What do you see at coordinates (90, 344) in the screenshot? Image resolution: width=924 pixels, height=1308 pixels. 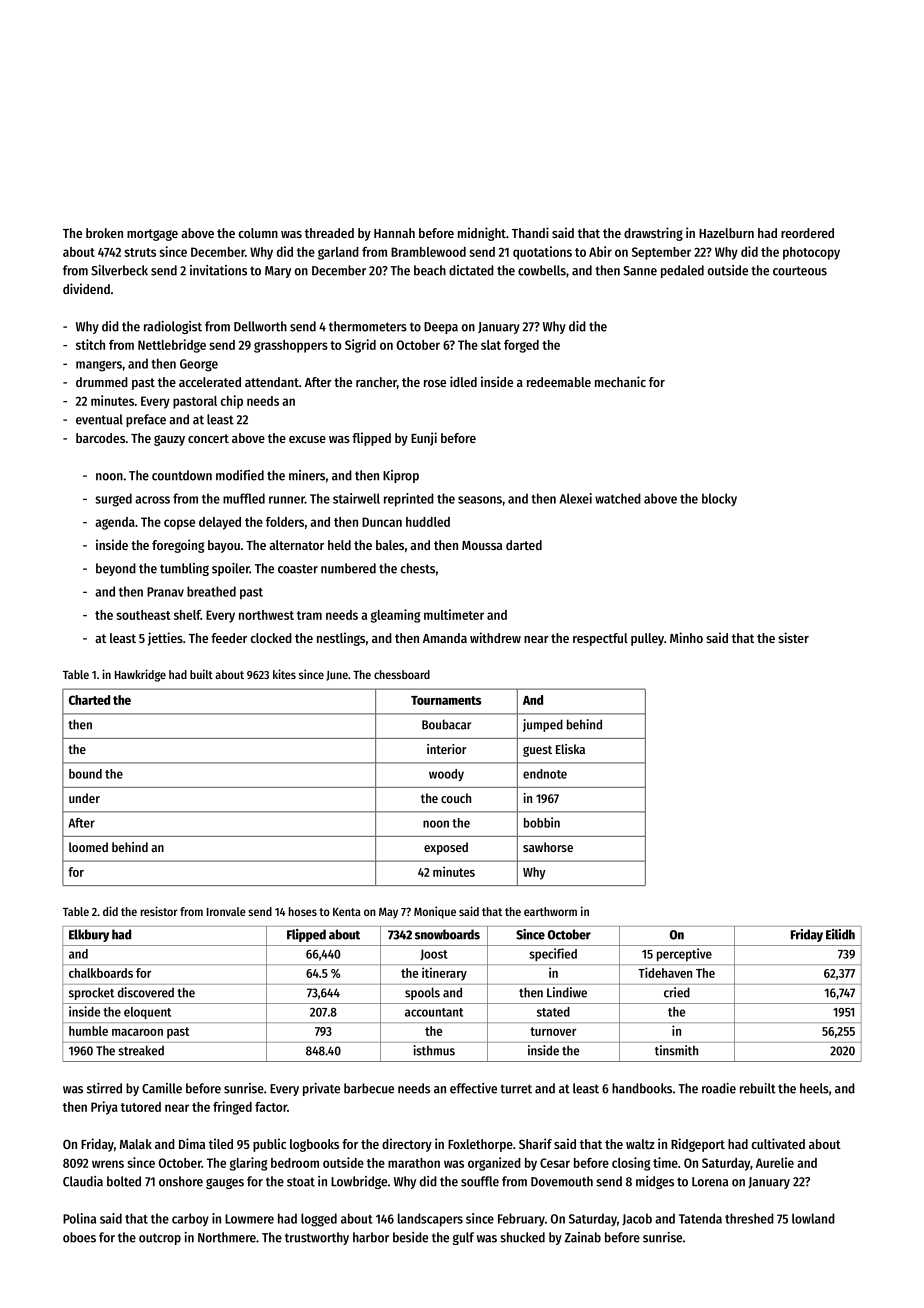 I see `stitch` at bounding box center [90, 344].
